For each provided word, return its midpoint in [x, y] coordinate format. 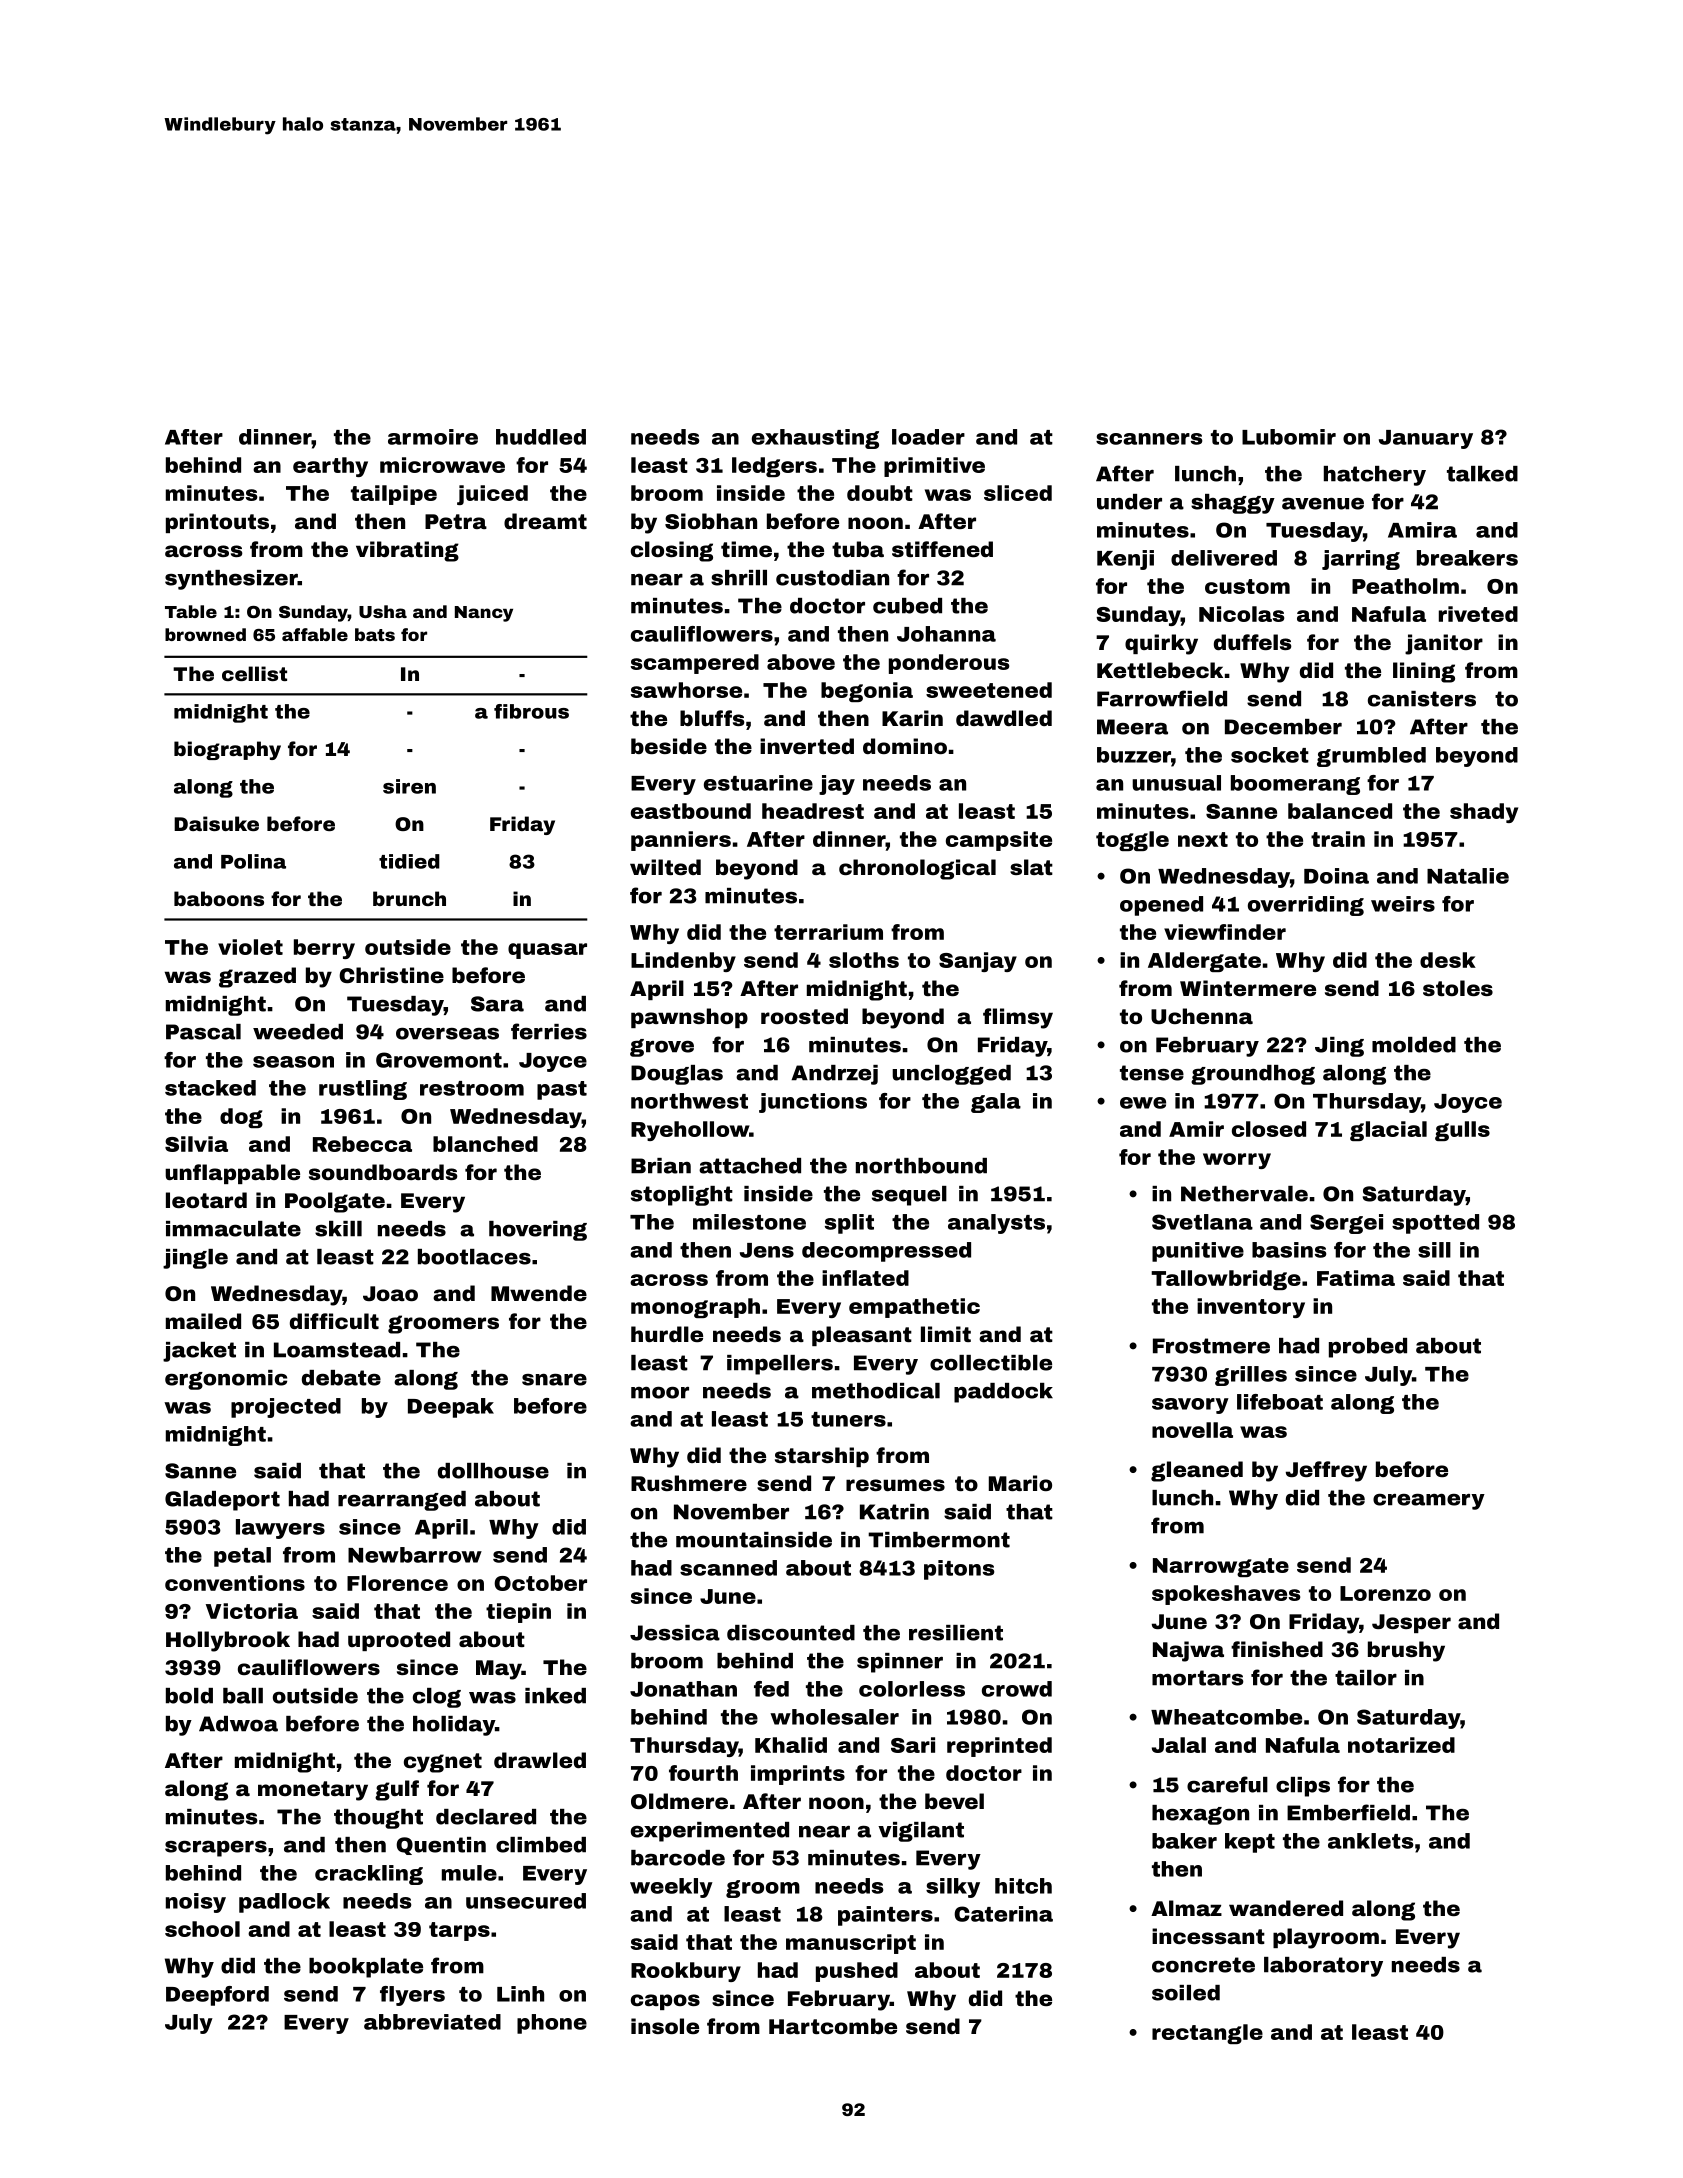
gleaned [1197, 1471]
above [801, 662]
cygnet [443, 1763]
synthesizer [231, 580]
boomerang [1295, 785]
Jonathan [683, 1689]
